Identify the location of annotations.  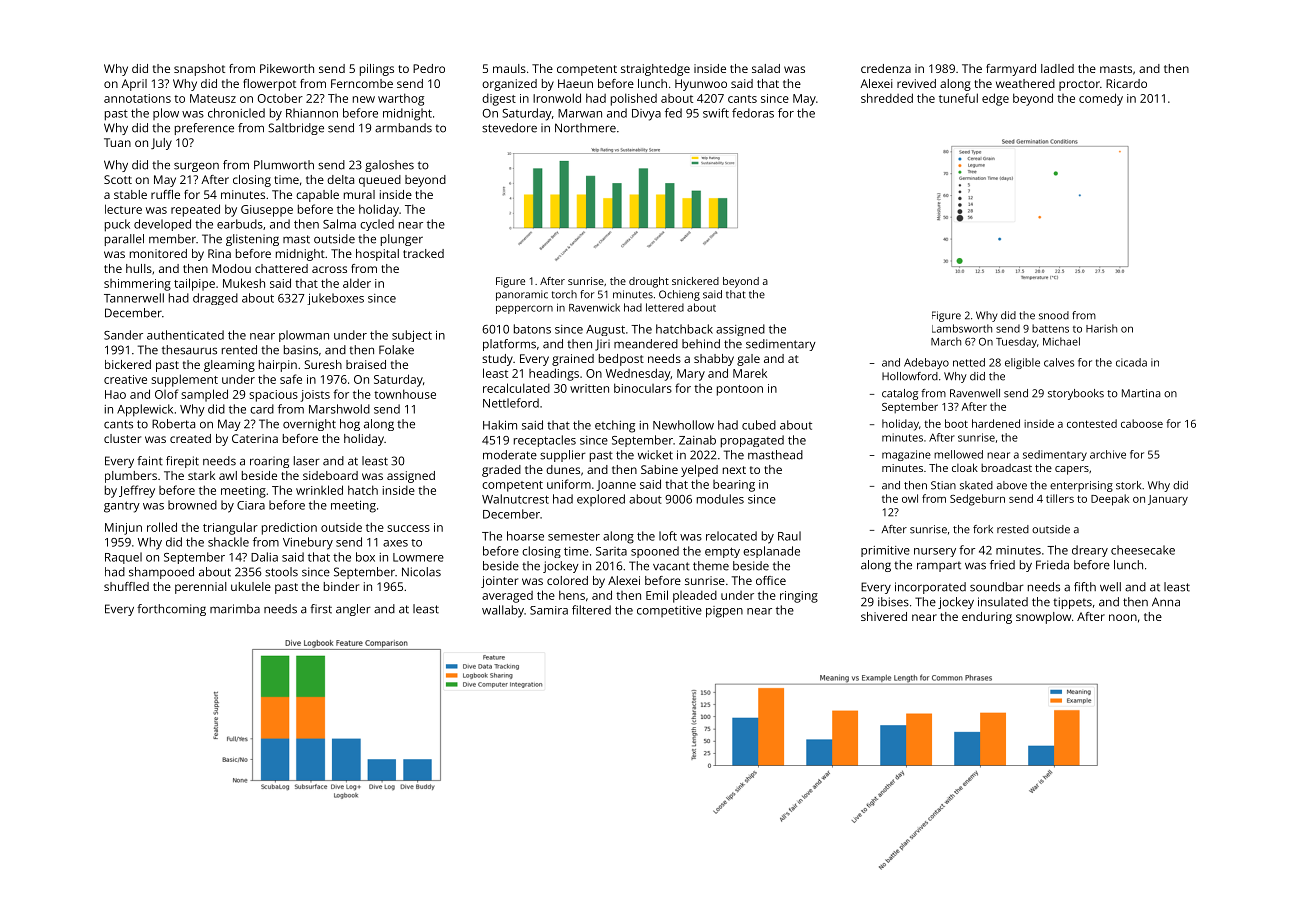
(137, 98).
